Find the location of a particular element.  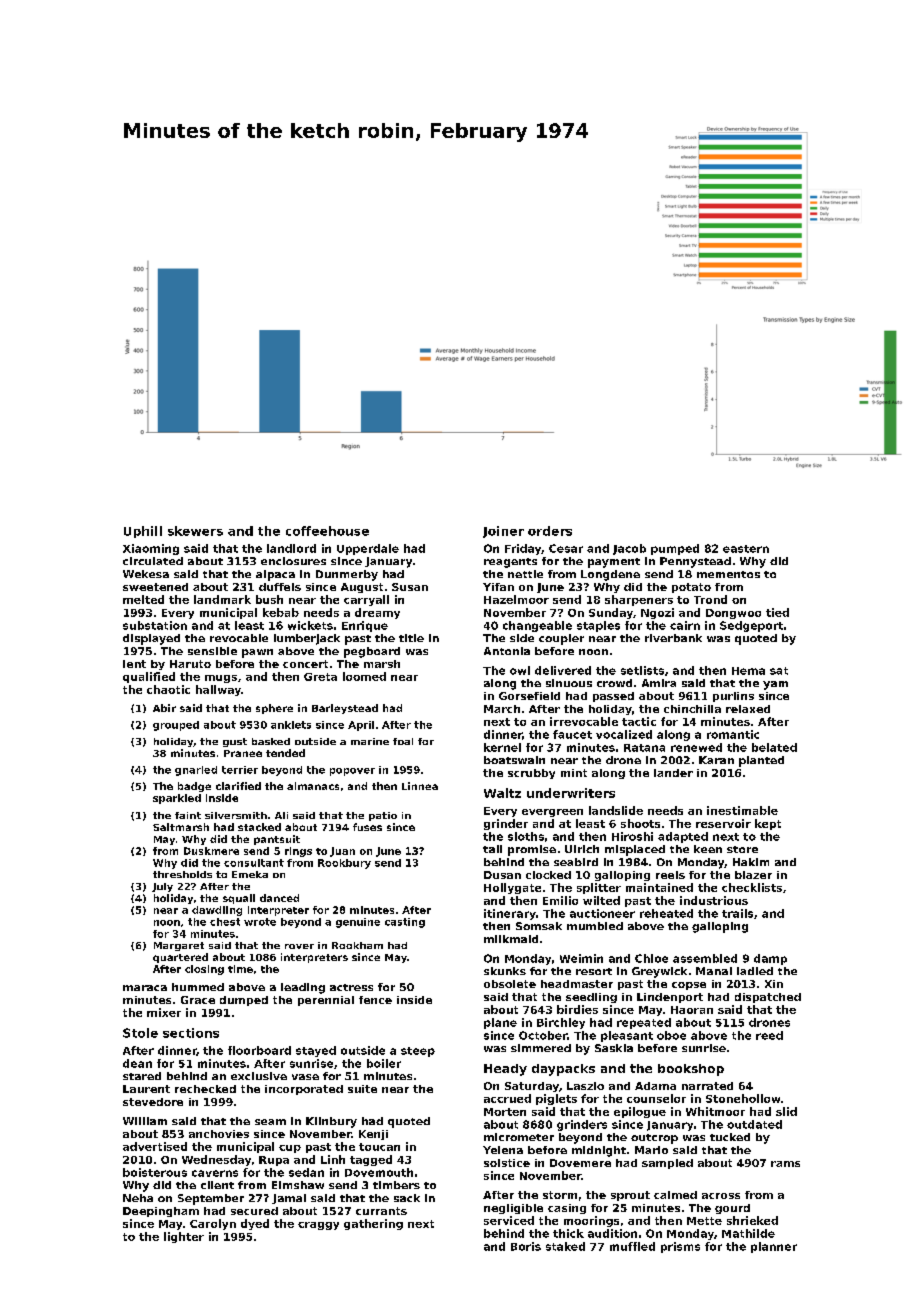

planner is located at coordinates (774, 1247).
